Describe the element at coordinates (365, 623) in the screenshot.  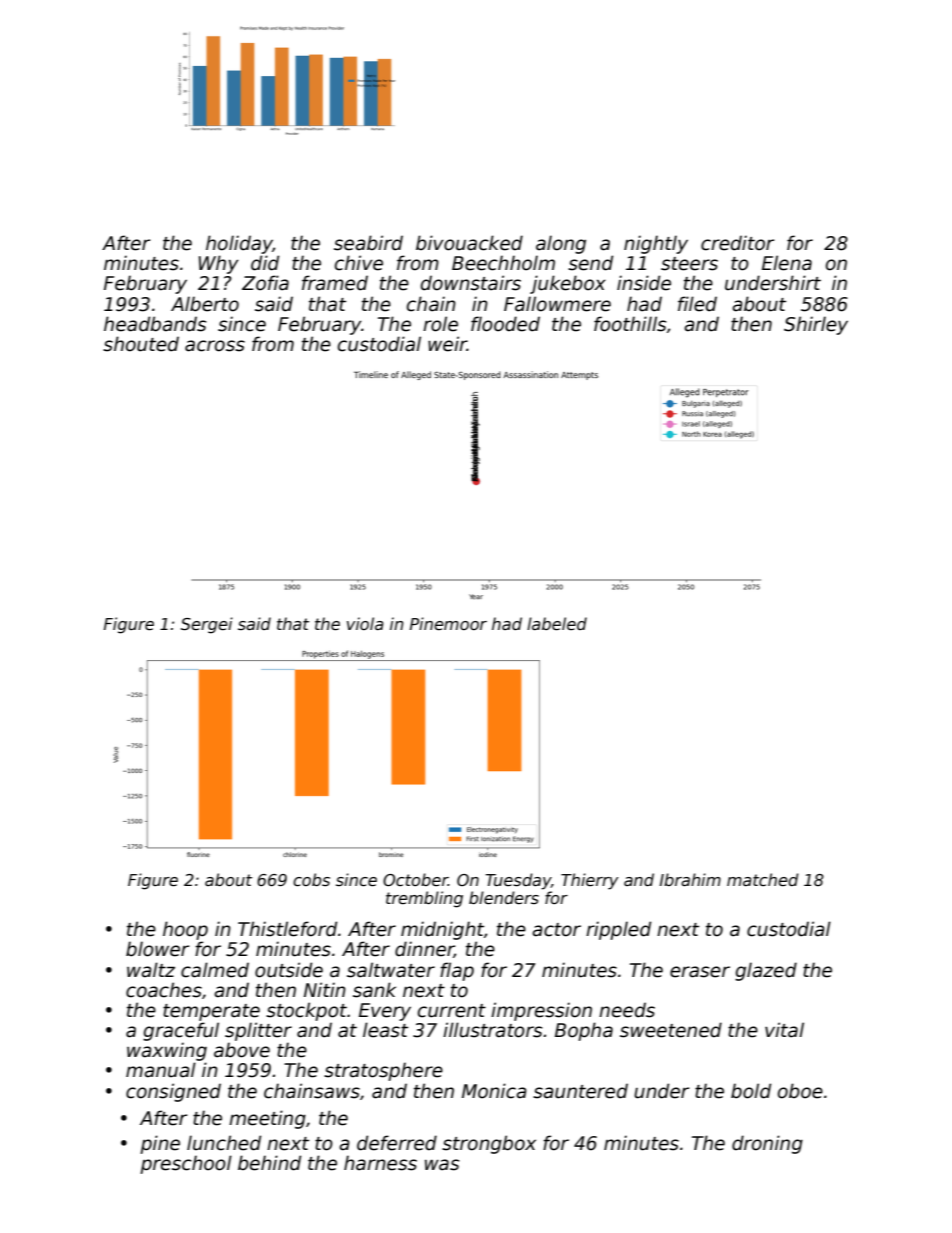
I see `viola` at that location.
